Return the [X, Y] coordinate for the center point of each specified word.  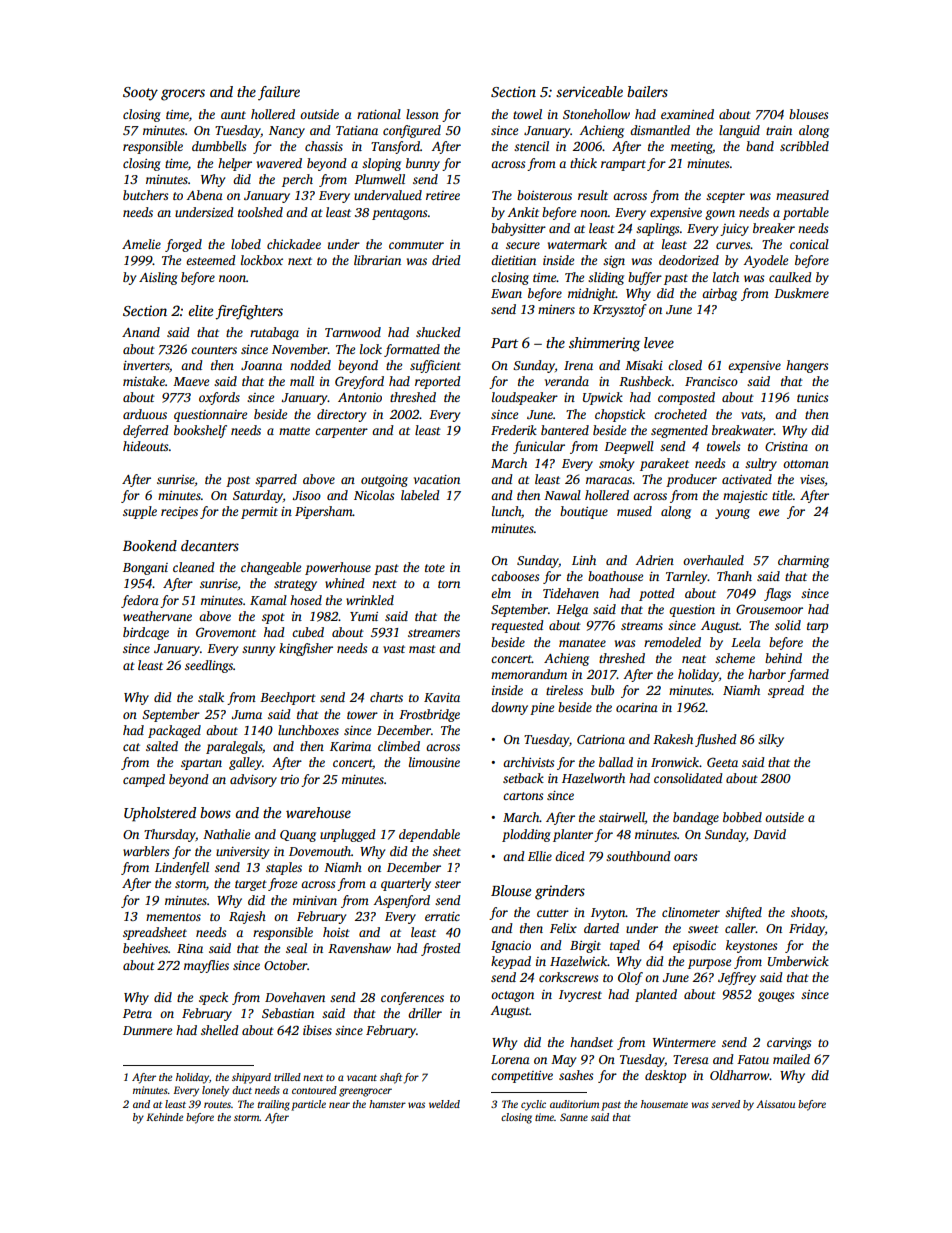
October [285, 965]
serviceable [589, 91]
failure [279, 93]
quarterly [406, 884]
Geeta [722, 762]
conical [809, 244]
